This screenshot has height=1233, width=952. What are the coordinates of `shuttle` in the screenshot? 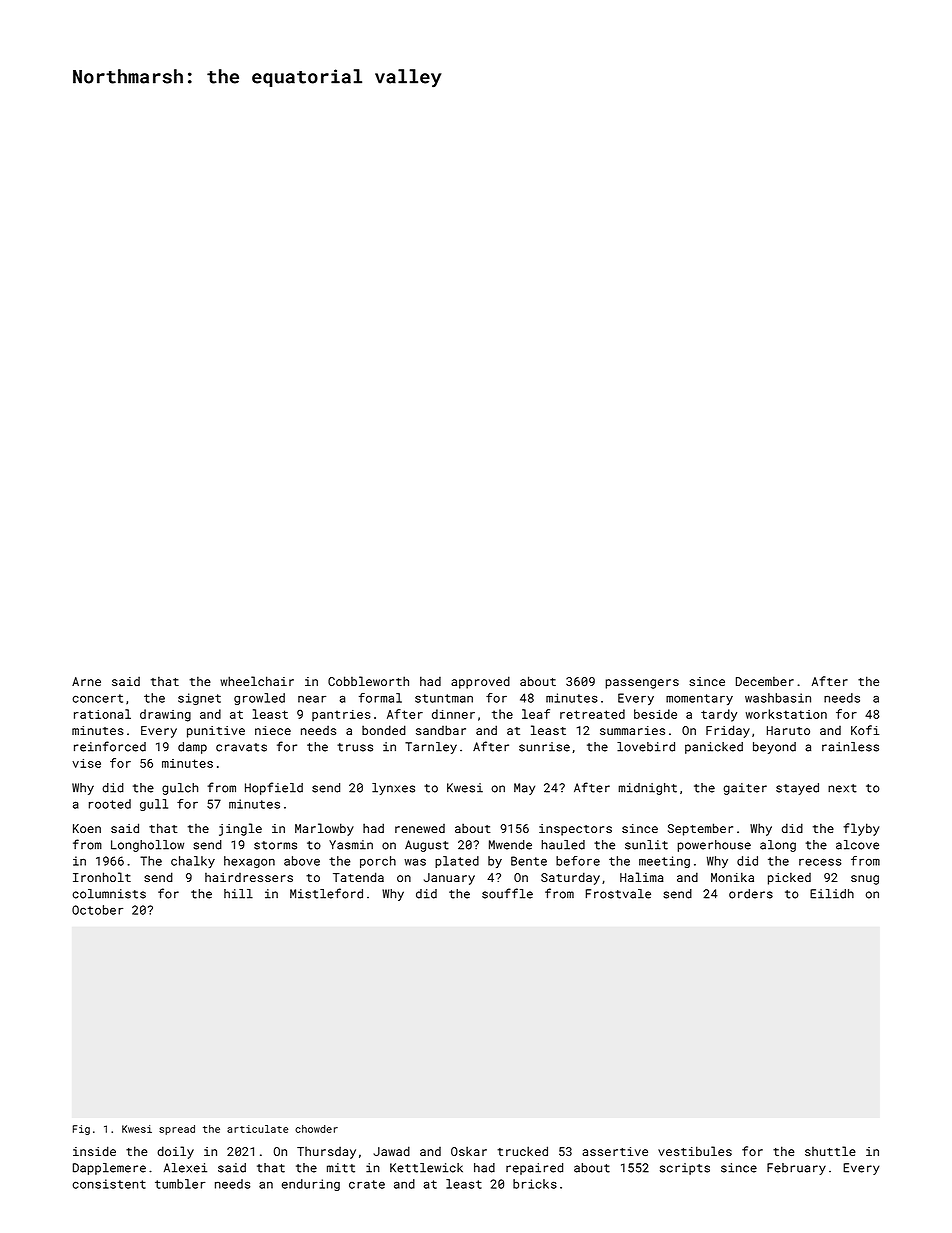 It's located at (830, 1151).
